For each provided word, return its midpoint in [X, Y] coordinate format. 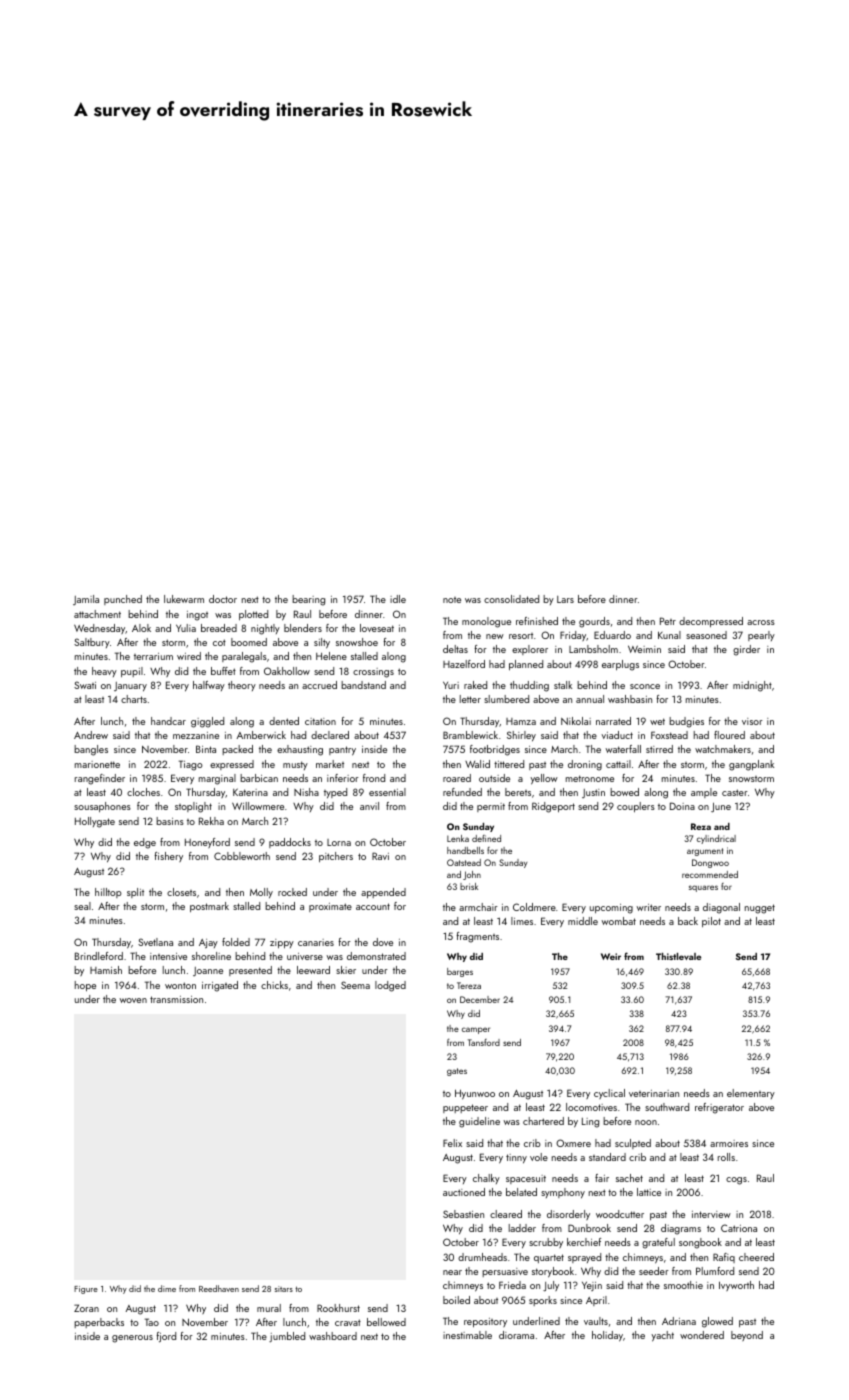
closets [181, 892]
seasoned [706, 635]
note [452, 600]
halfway [209, 686]
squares [703, 888]
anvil [369, 806]
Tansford [484, 1042]
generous [132, 1339]
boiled [456, 1300]
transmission [176, 999]
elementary [751, 1094]
